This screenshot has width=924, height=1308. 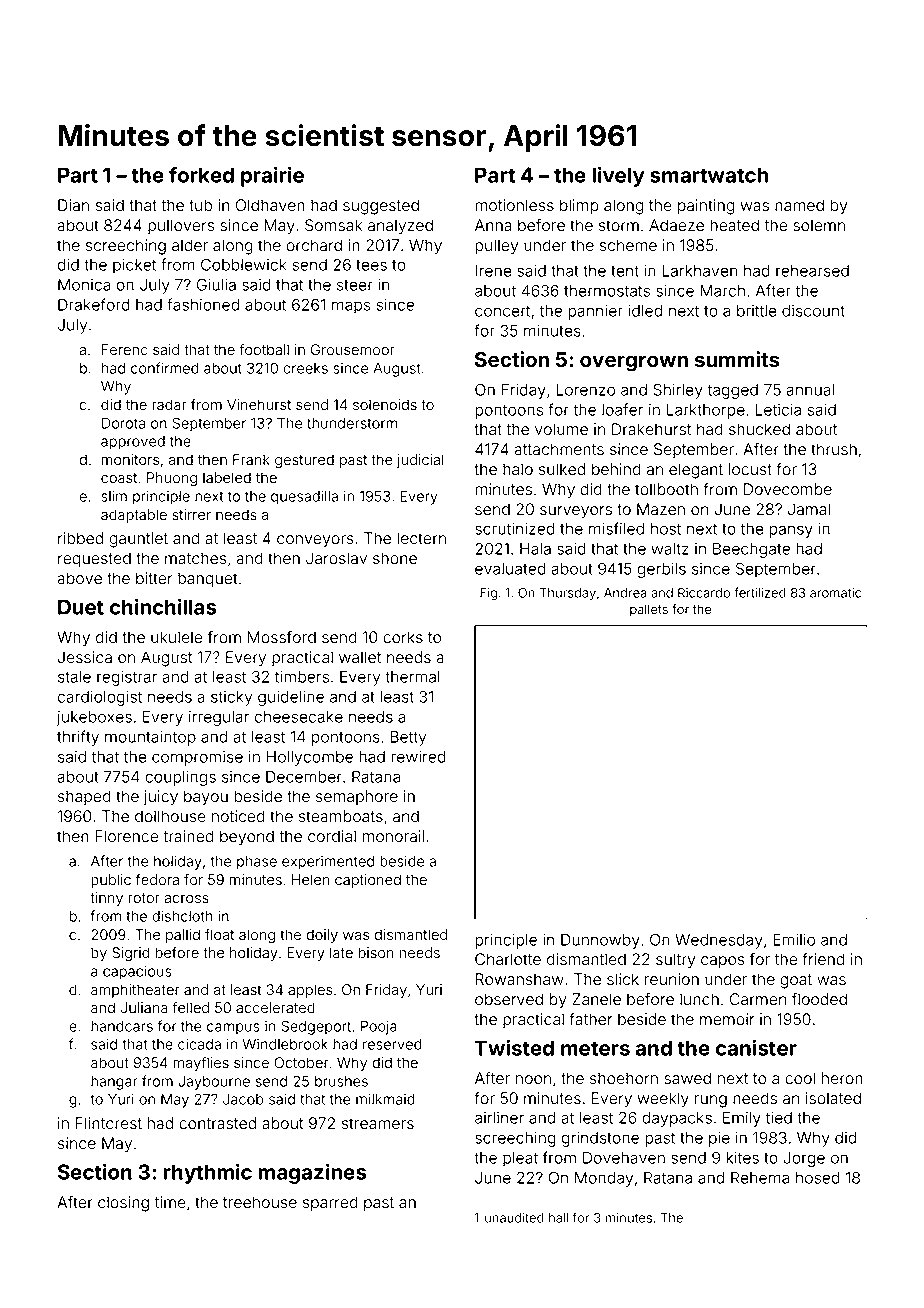 I want to click on named, so click(x=799, y=205).
